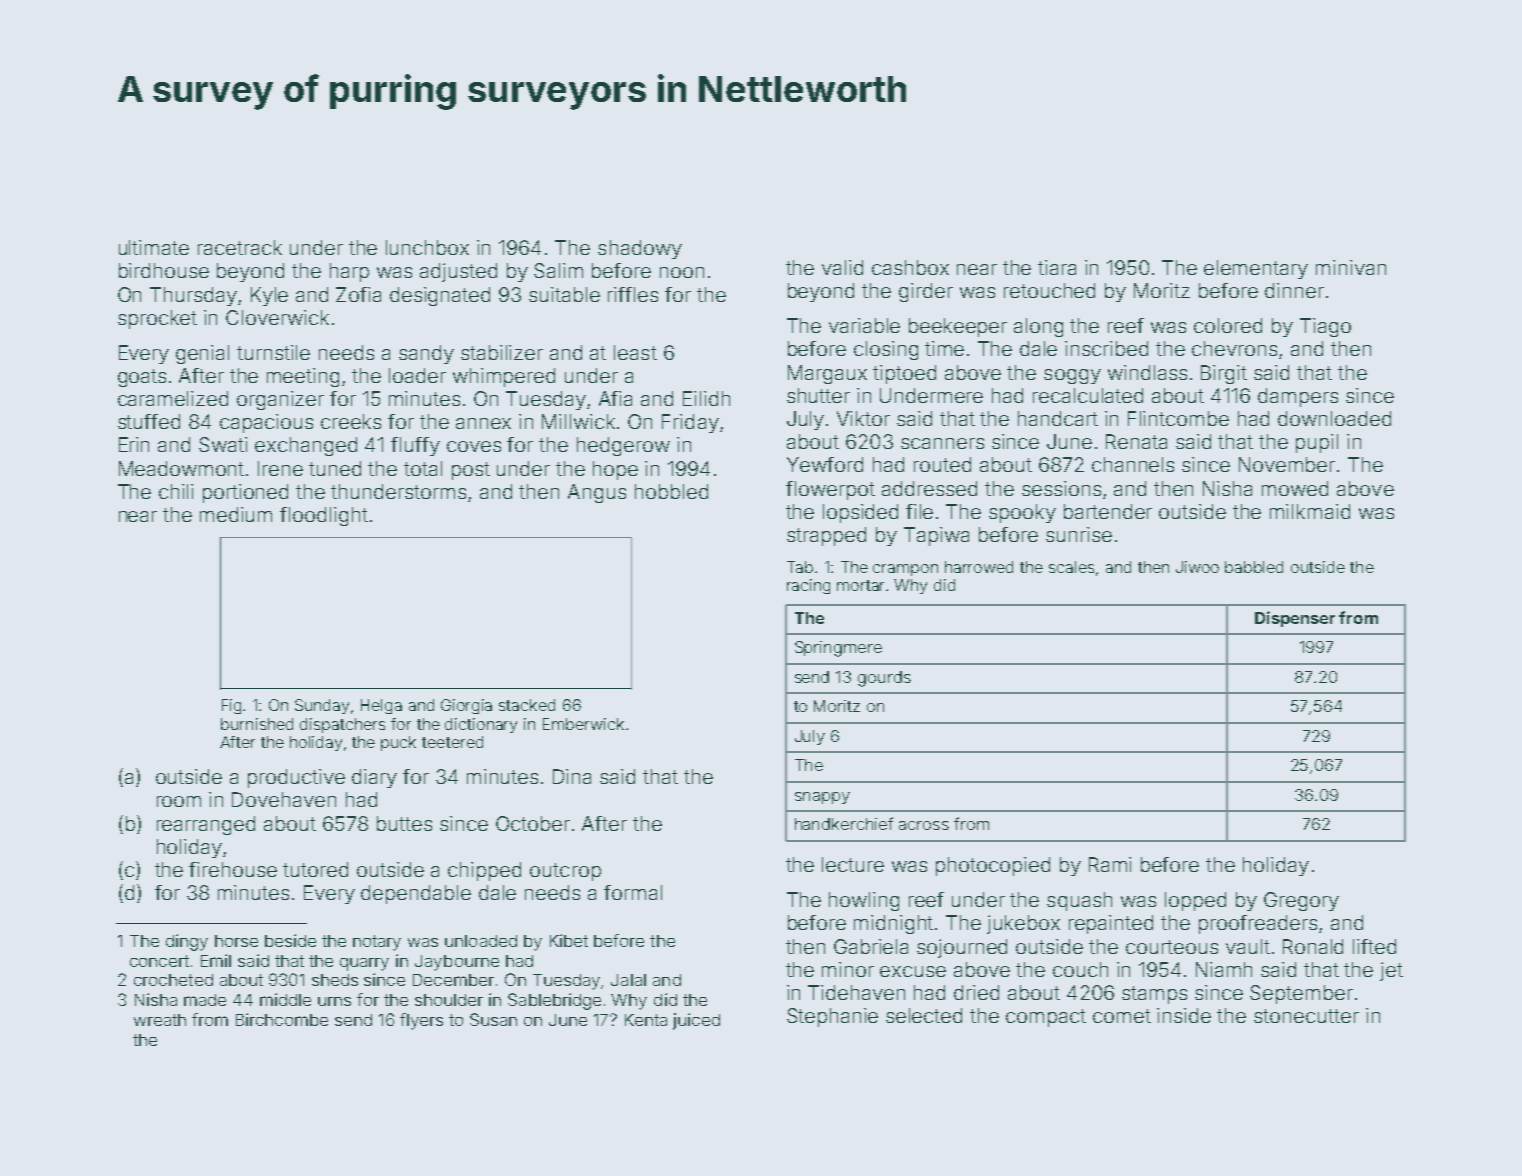 The height and width of the screenshot is (1176, 1522). Describe the element at coordinates (1057, 267) in the screenshot. I see `tiara` at that location.
